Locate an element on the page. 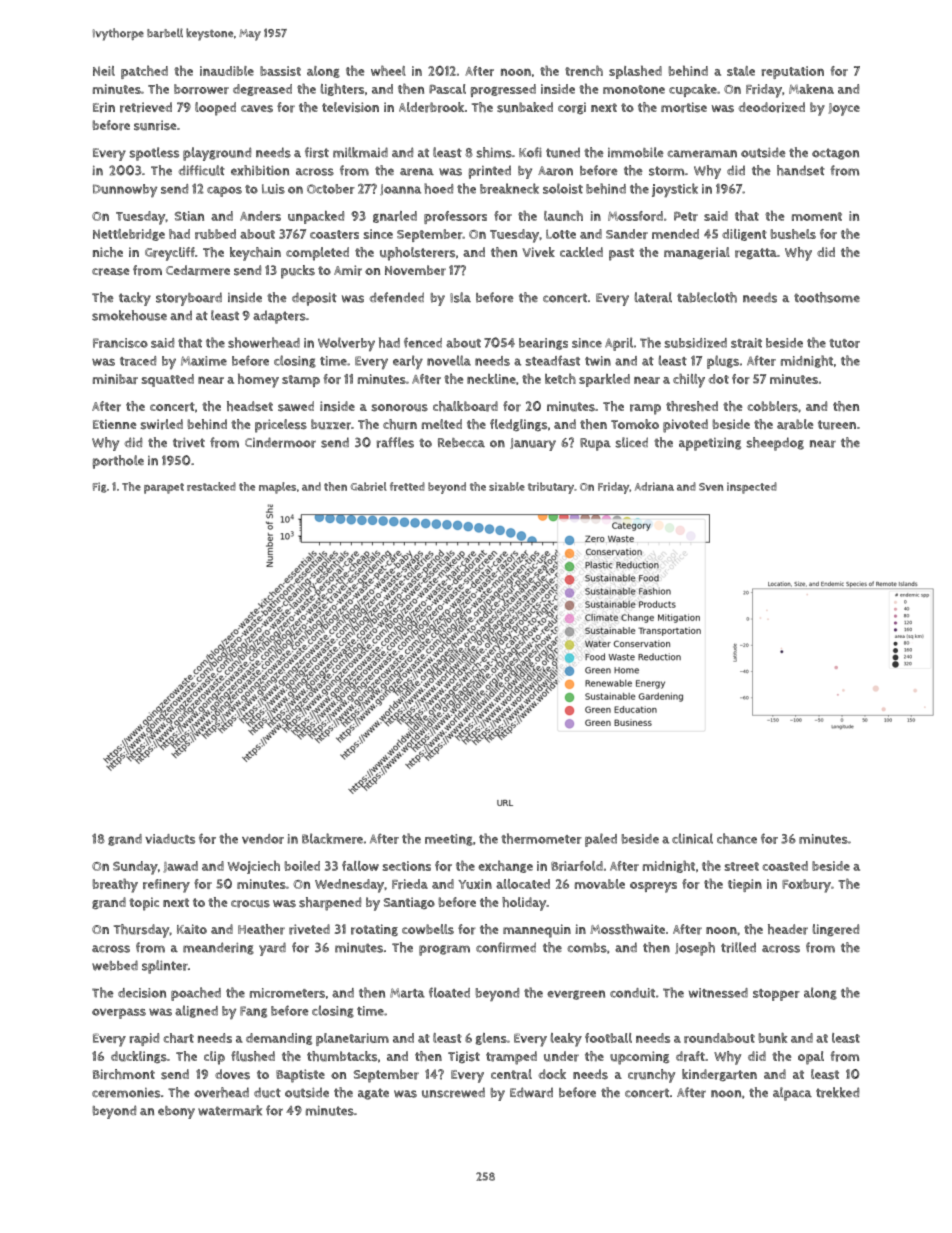  sunrise is located at coordinates (155, 125).
